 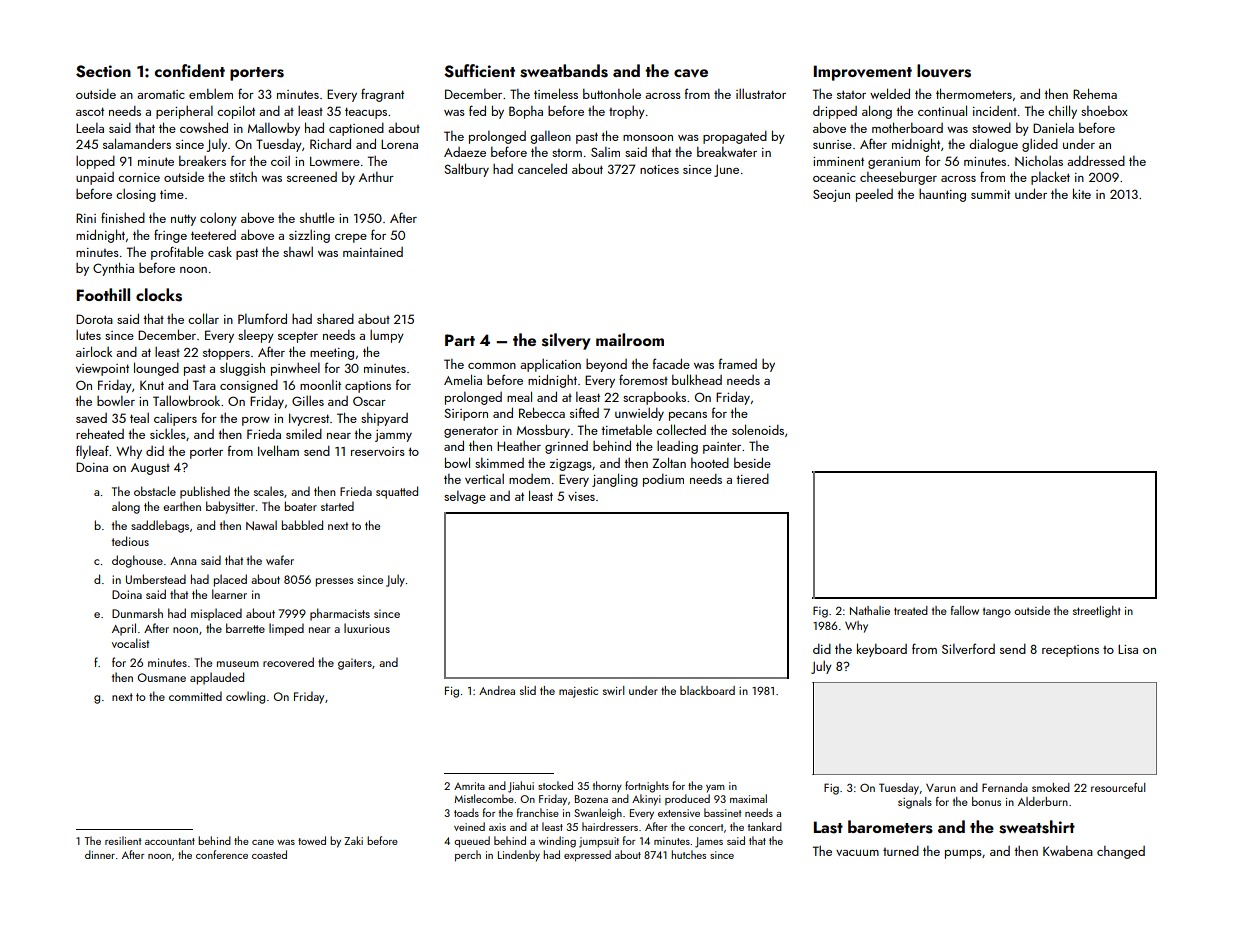 I want to click on tiered, so click(x=752, y=479).
